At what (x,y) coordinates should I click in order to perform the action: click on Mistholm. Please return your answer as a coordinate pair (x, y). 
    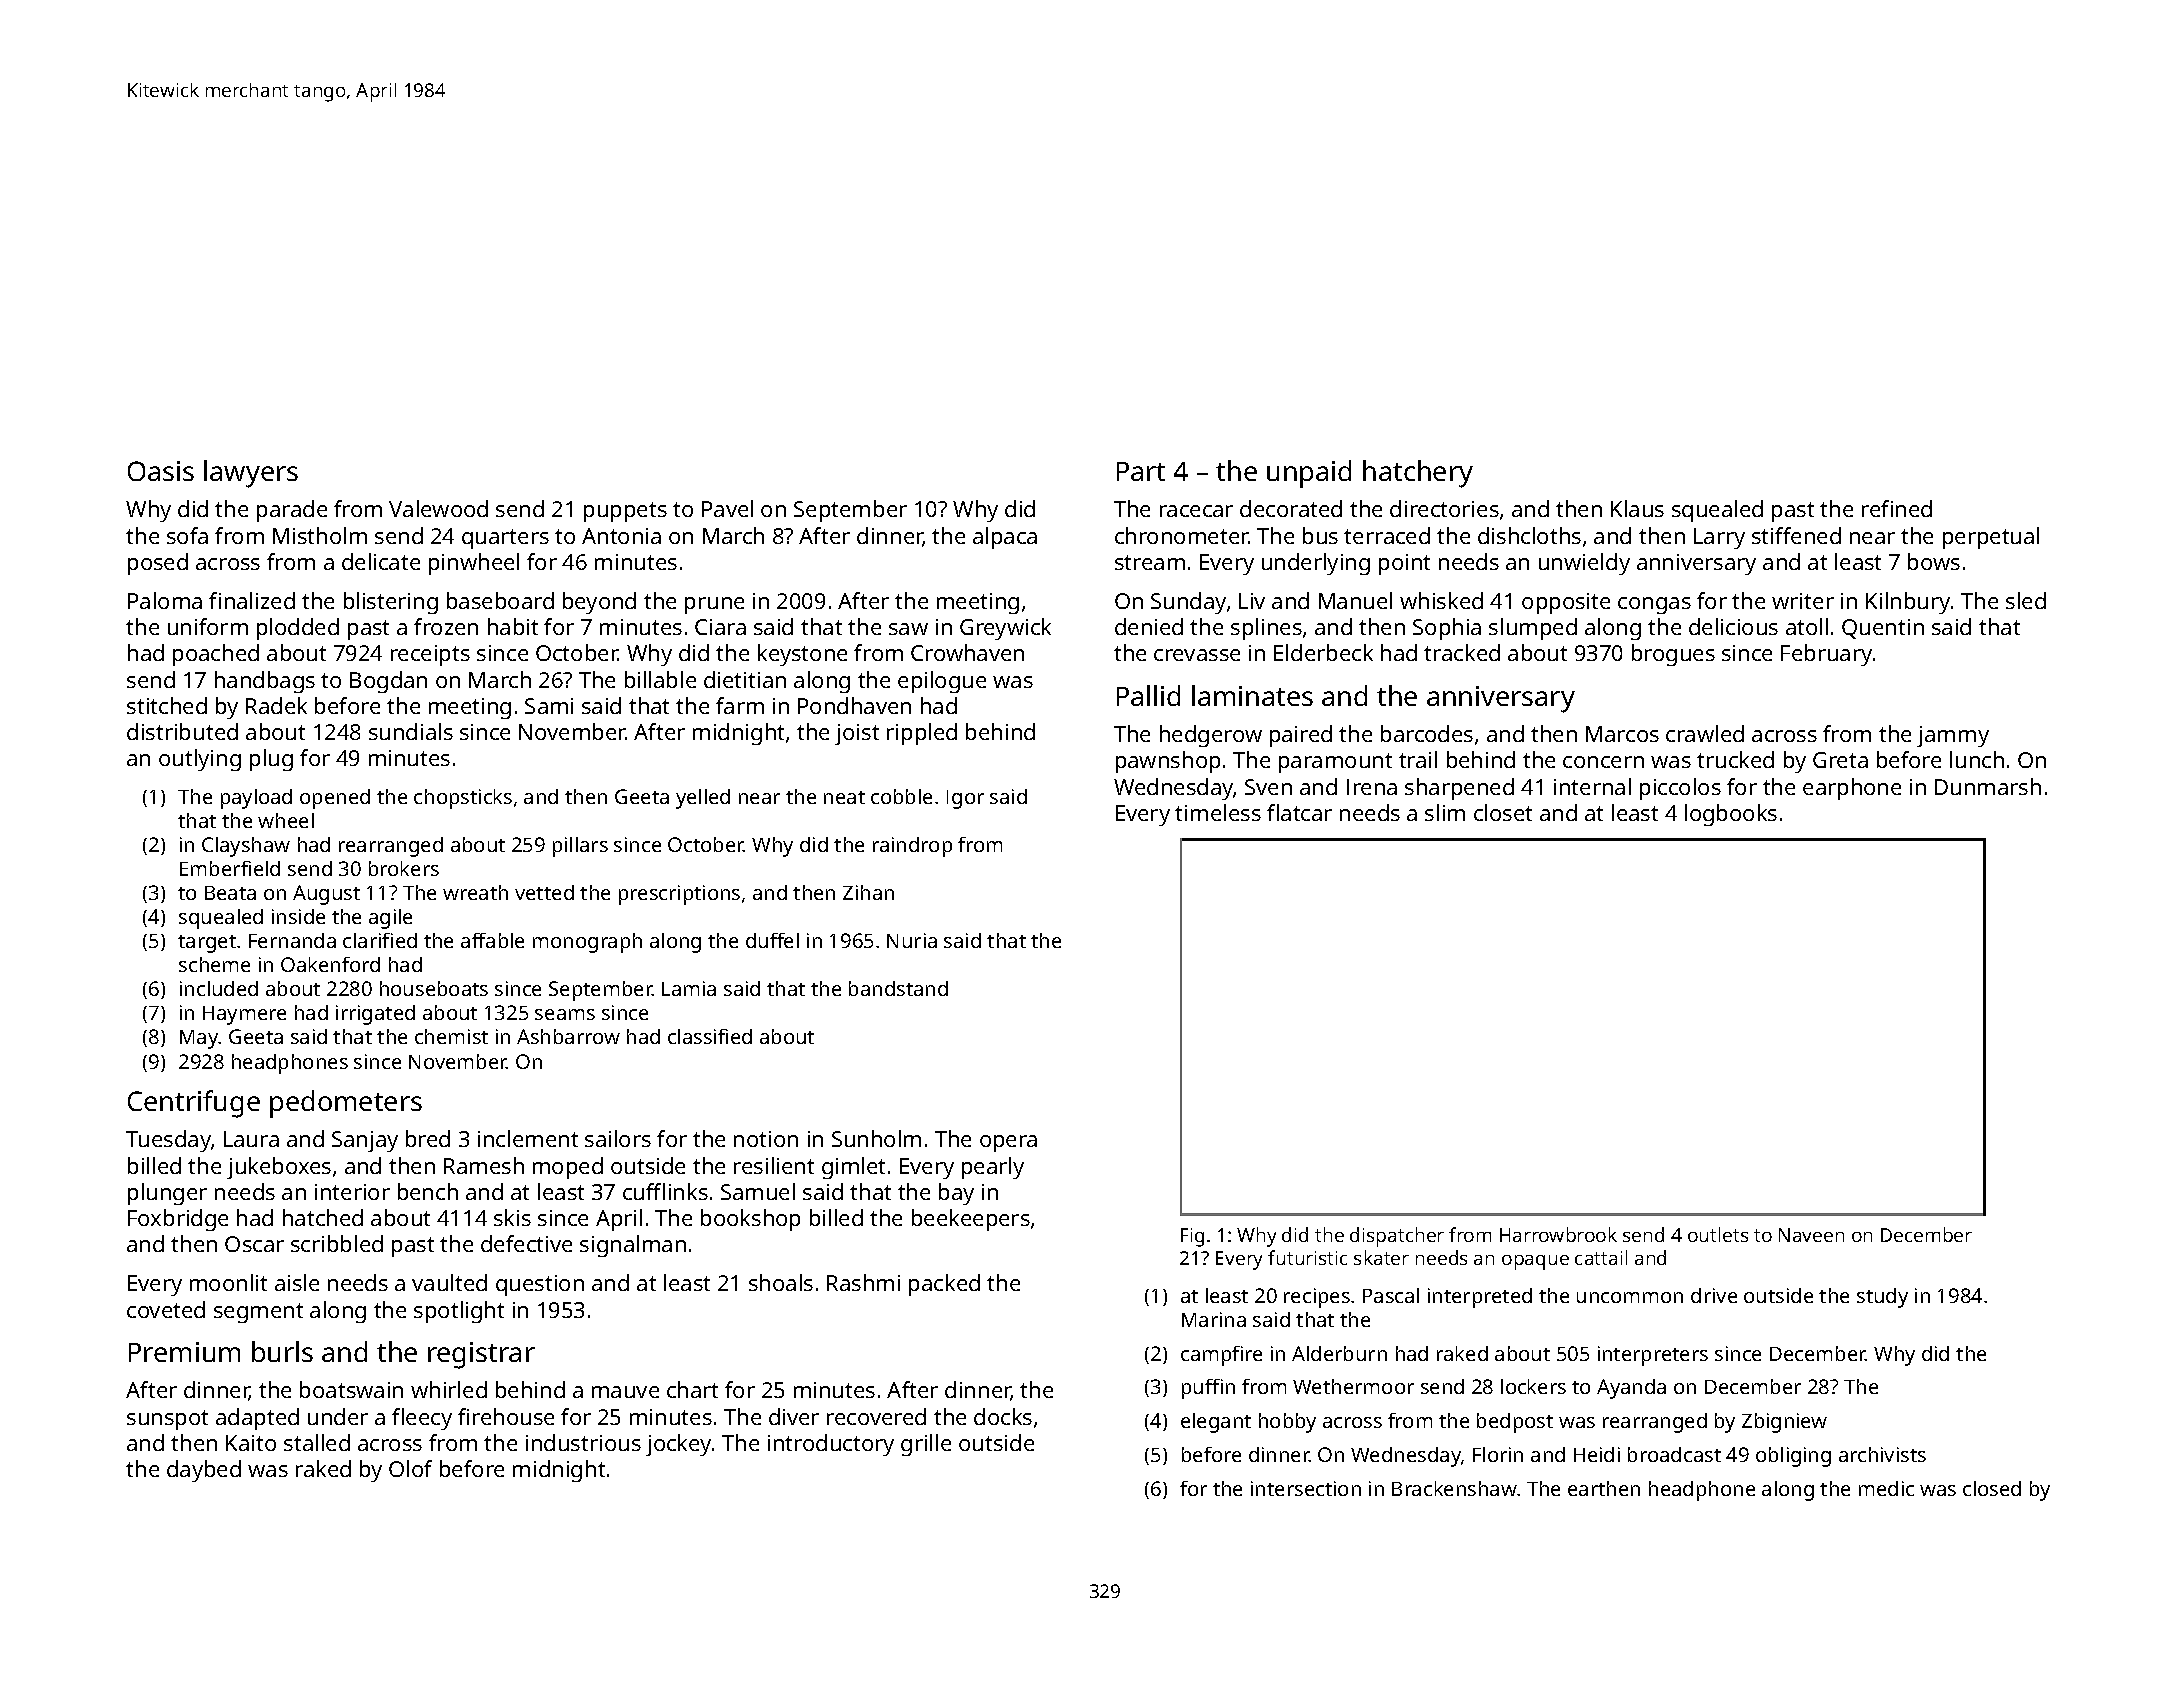
    Looking at the image, I should click on (320, 535).
